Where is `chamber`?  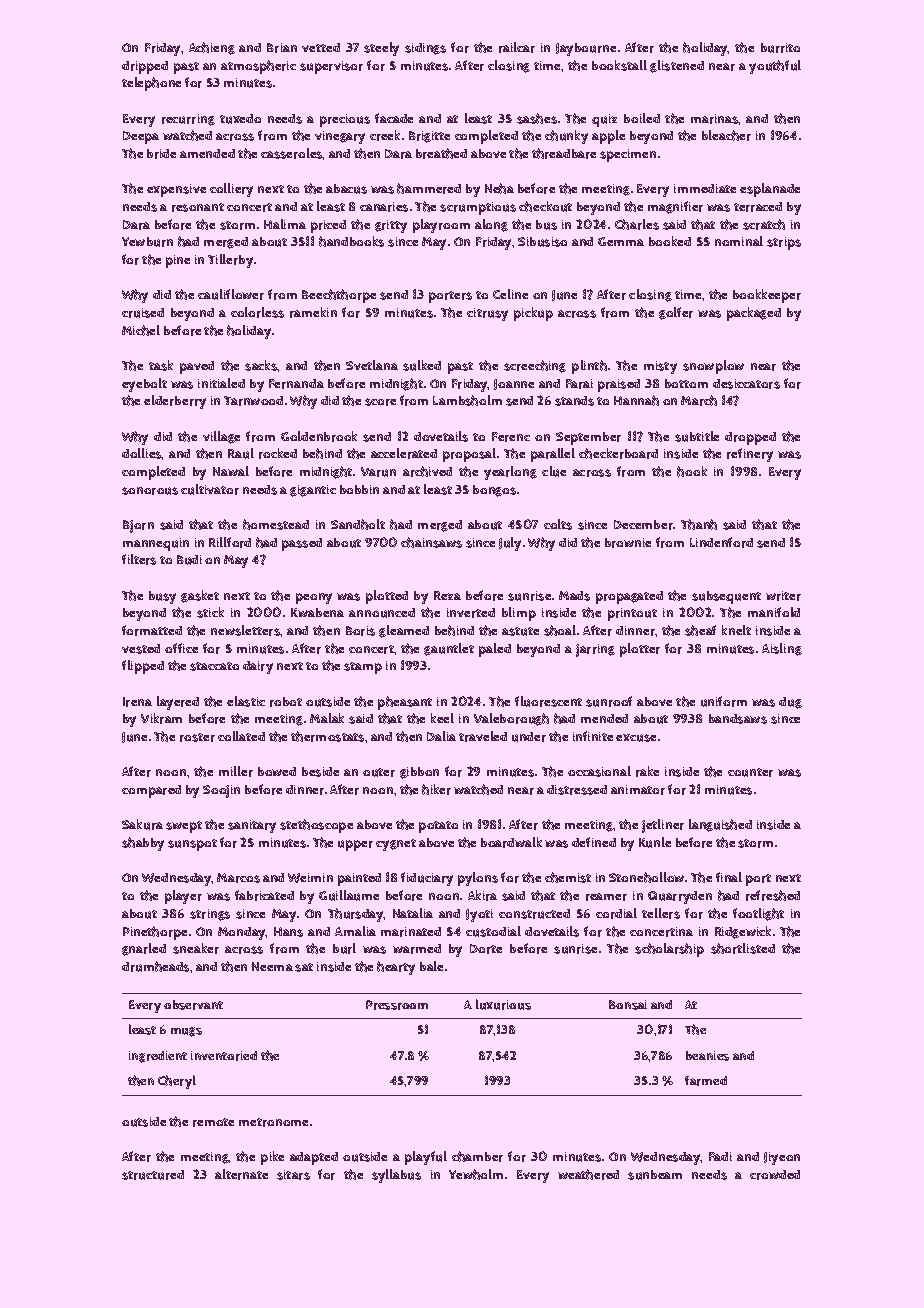
chamber is located at coordinates (477, 1156).
